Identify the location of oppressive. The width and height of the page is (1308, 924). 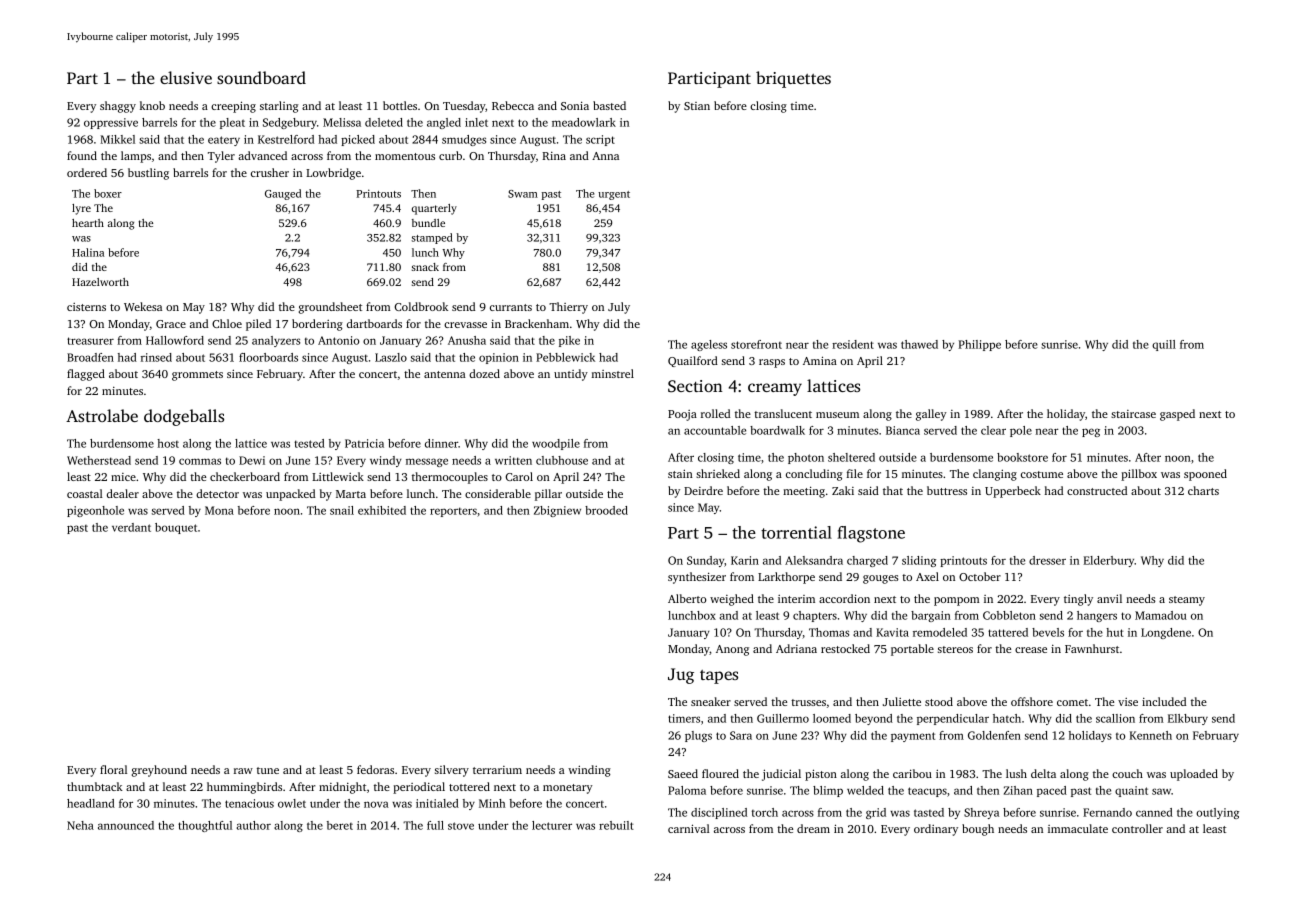
(111, 123).
